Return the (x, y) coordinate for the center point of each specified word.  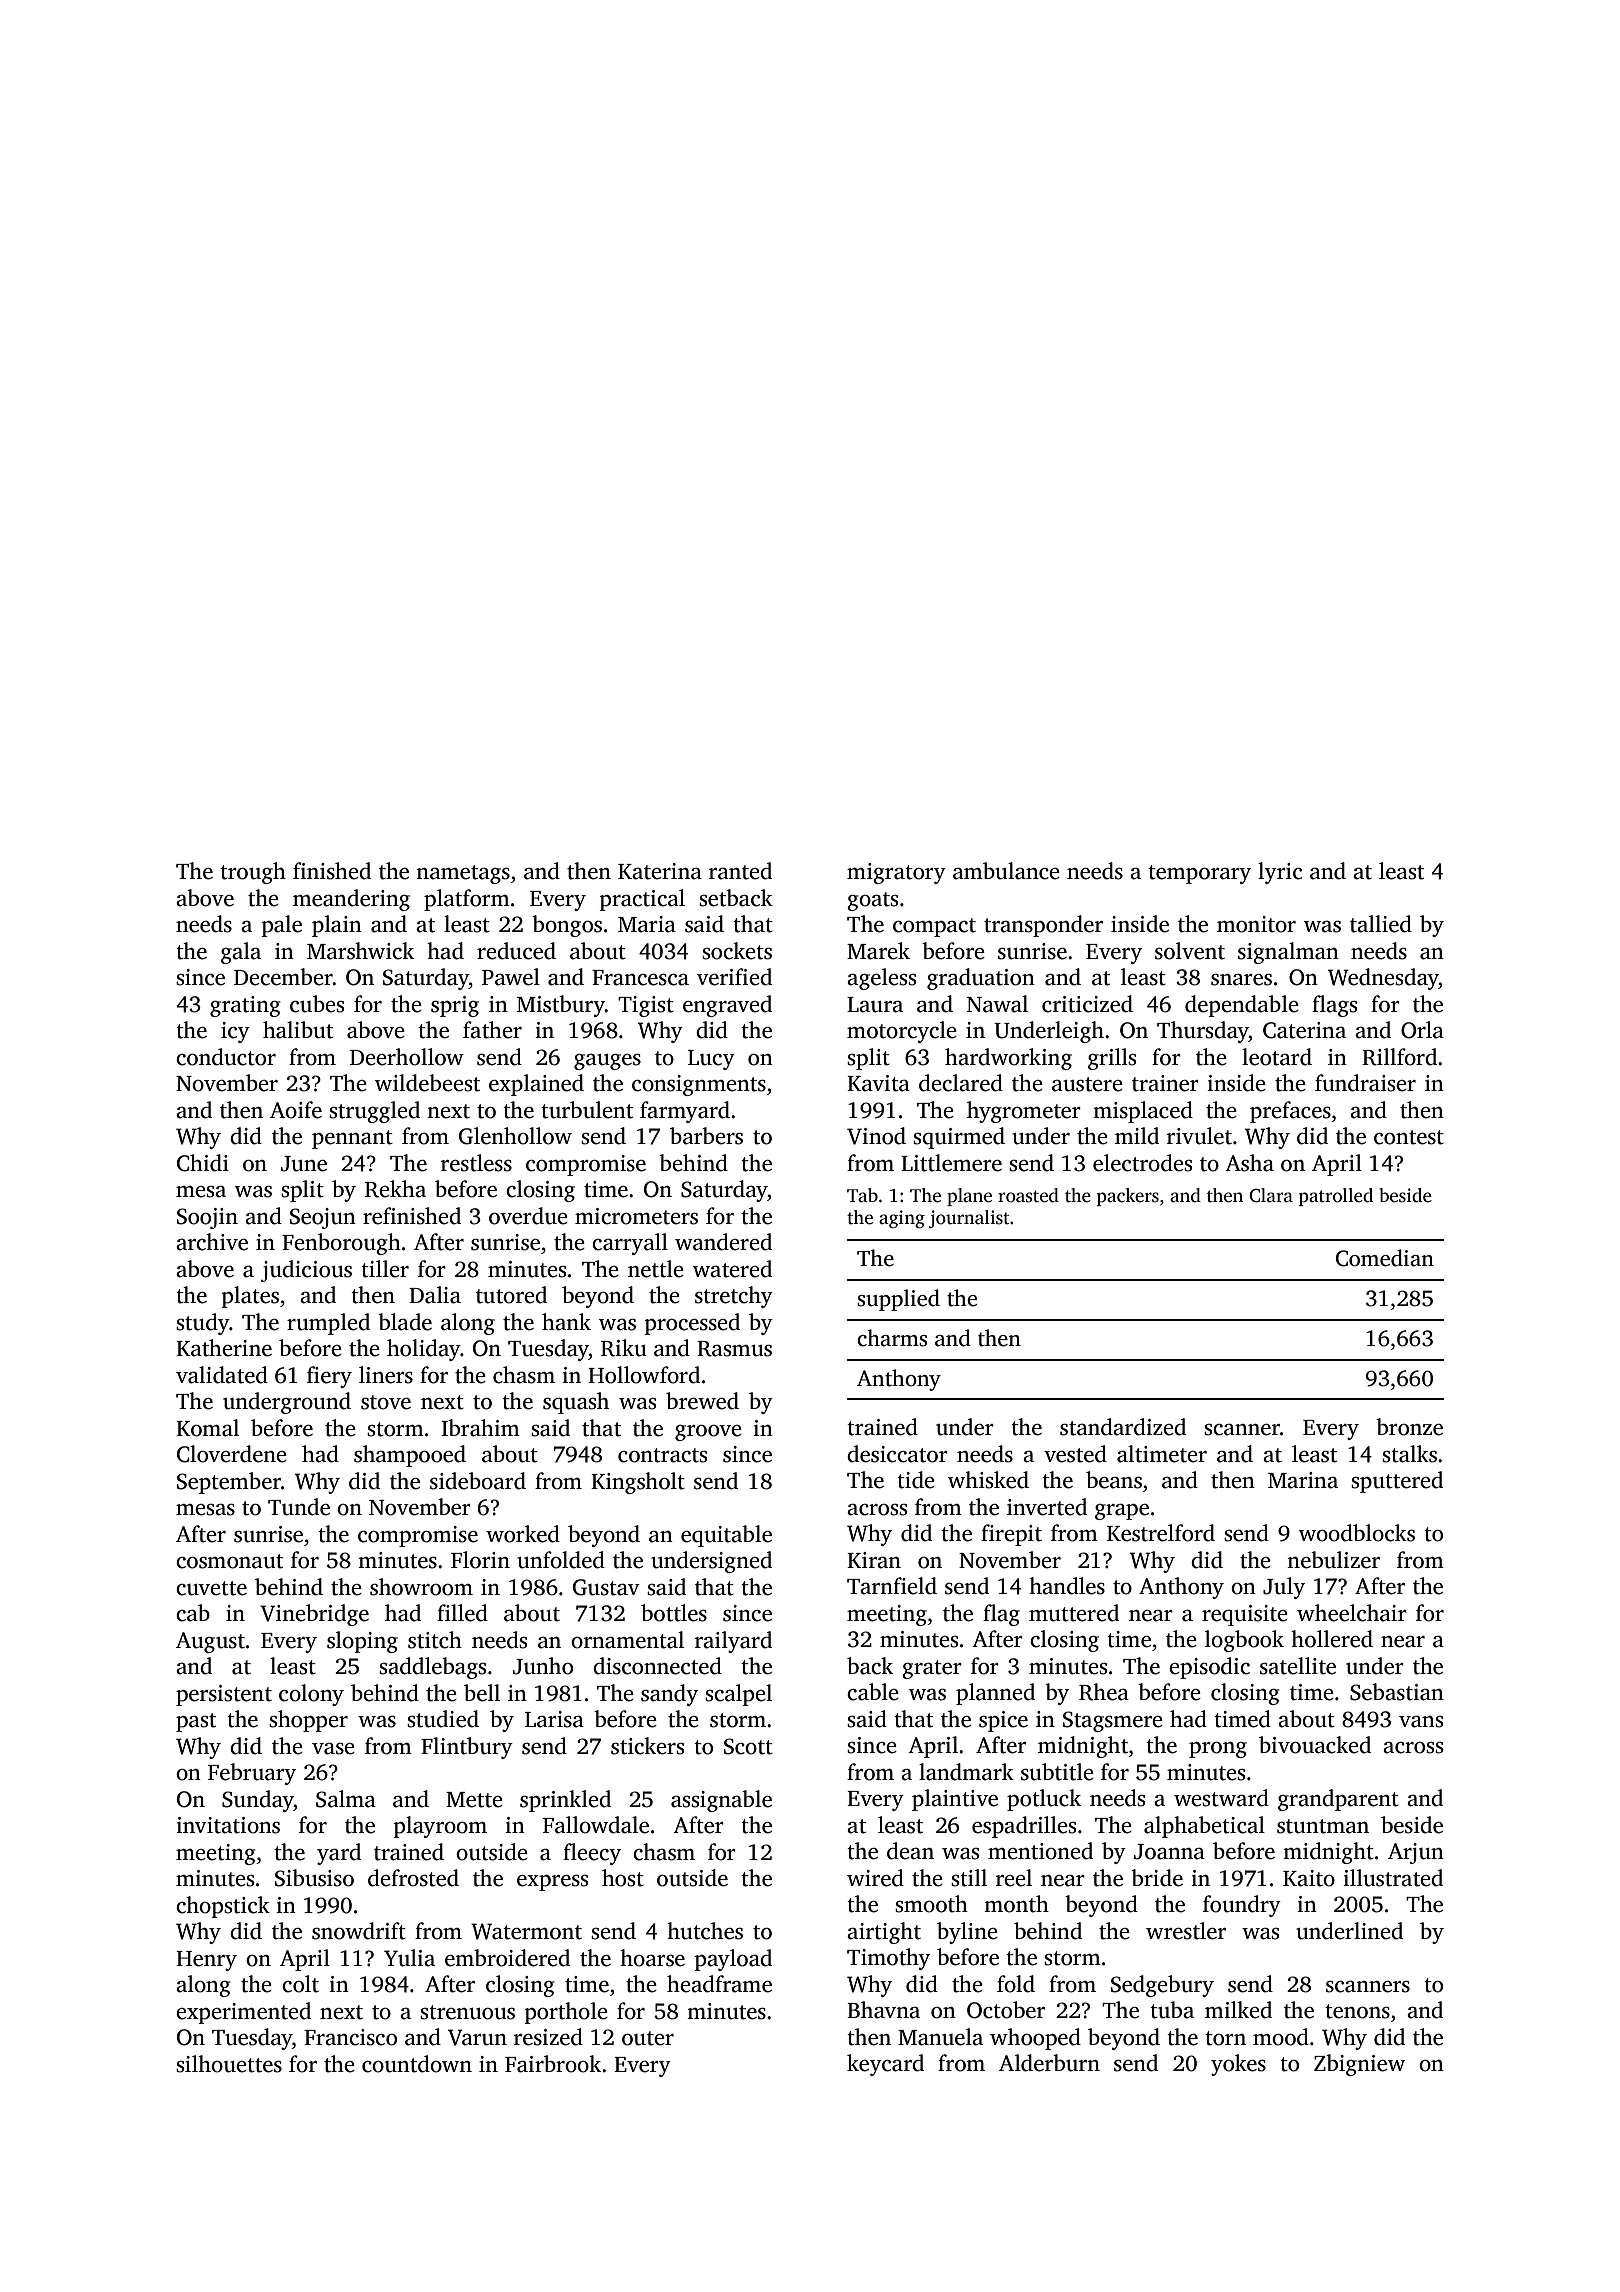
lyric (1280, 873)
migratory (896, 873)
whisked (988, 1480)
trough (253, 873)
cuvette (211, 1588)
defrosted (413, 1878)
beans (1114, 1480)
